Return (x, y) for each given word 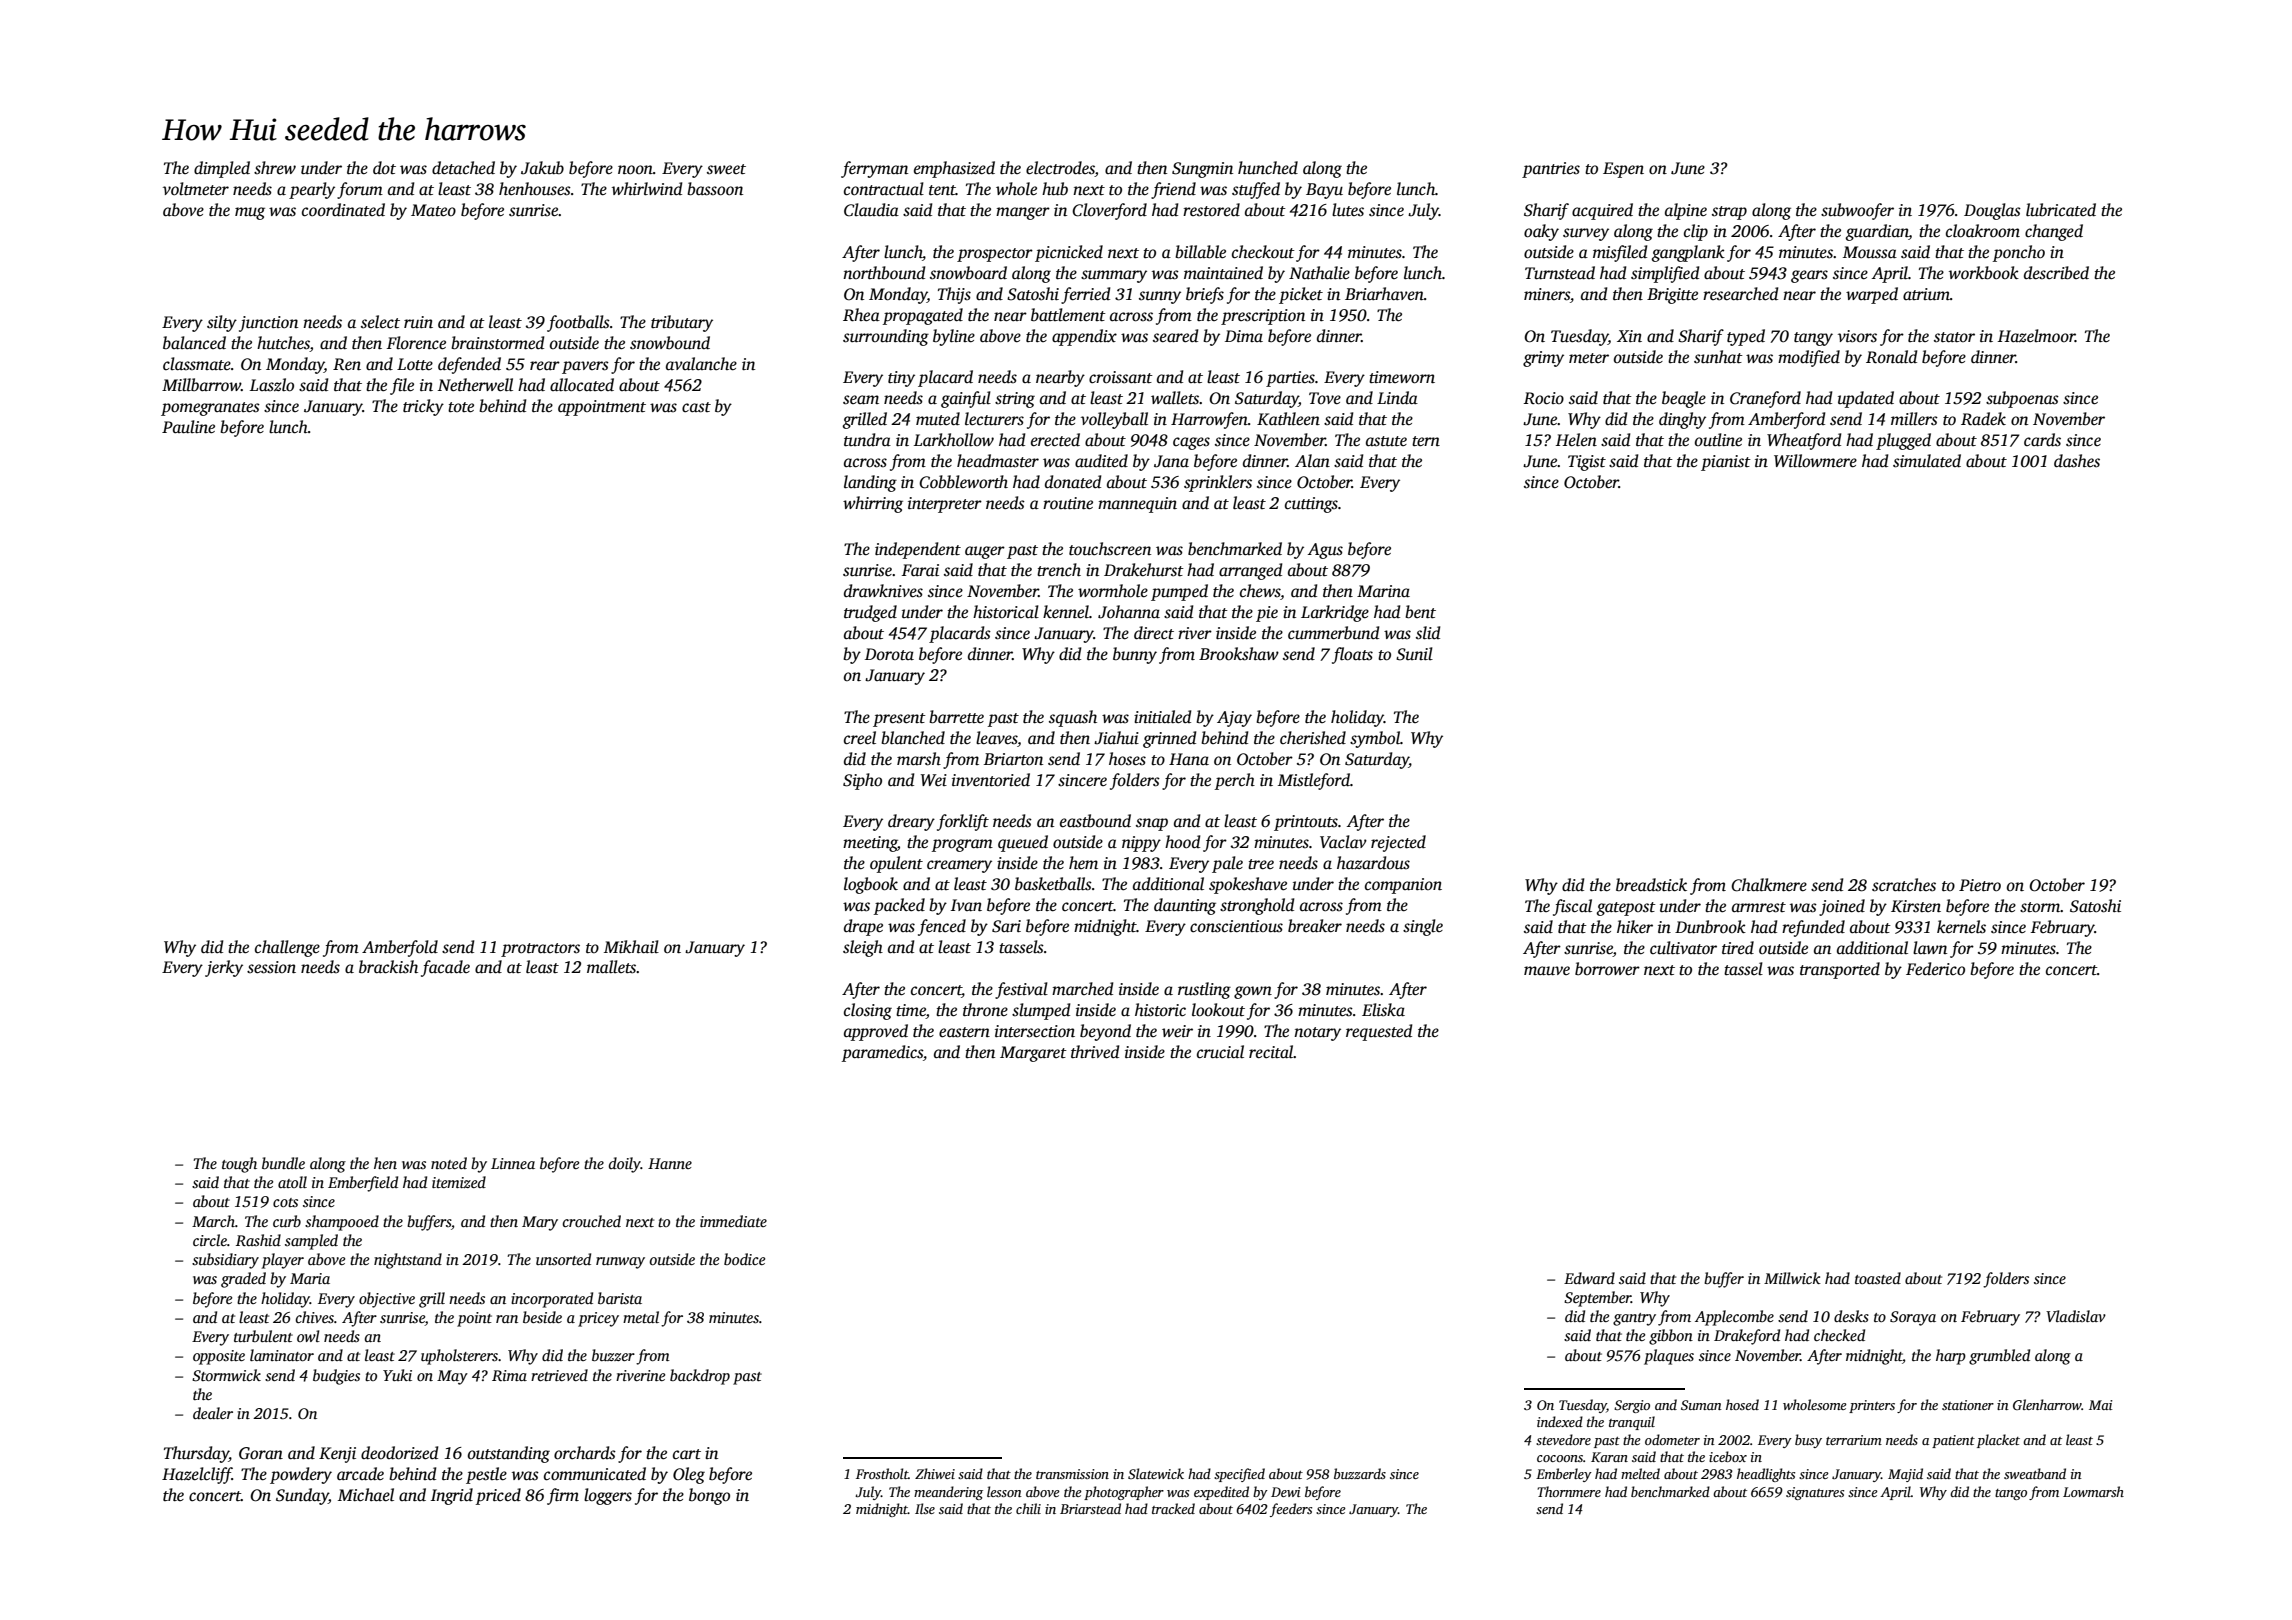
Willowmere (1815, 461)
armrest (1759, 907)
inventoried (991, 780)
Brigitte (1672, 296)
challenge (287, 948)
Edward (1589, 1278)
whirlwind (647, 189)
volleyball (1114, 420)
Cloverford (1109, 211)
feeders (1291, 1510)
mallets (612, 967)
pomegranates (210, 409)
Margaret (1033, 1054)
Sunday (302, 1496)
